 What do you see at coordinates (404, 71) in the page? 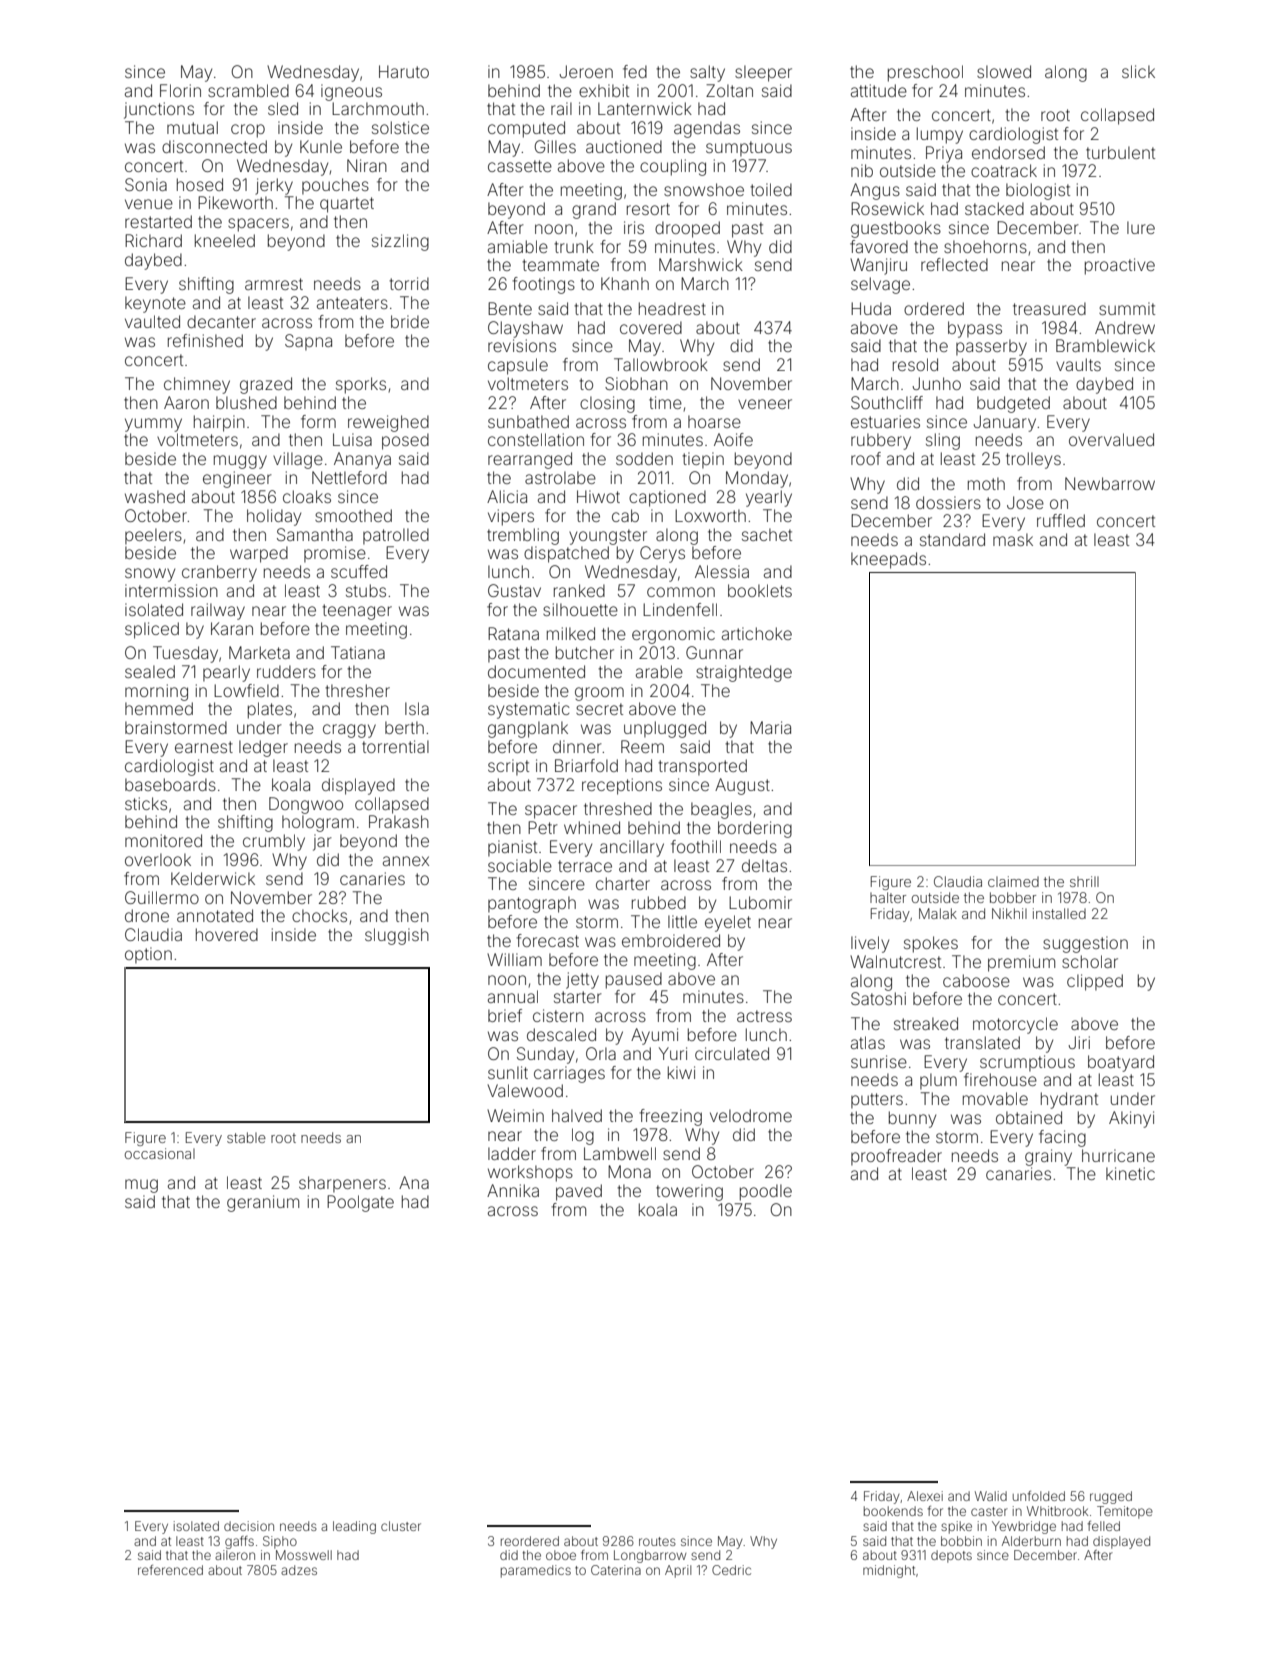
I see `Haruto` at bounding box center [404, 71].
